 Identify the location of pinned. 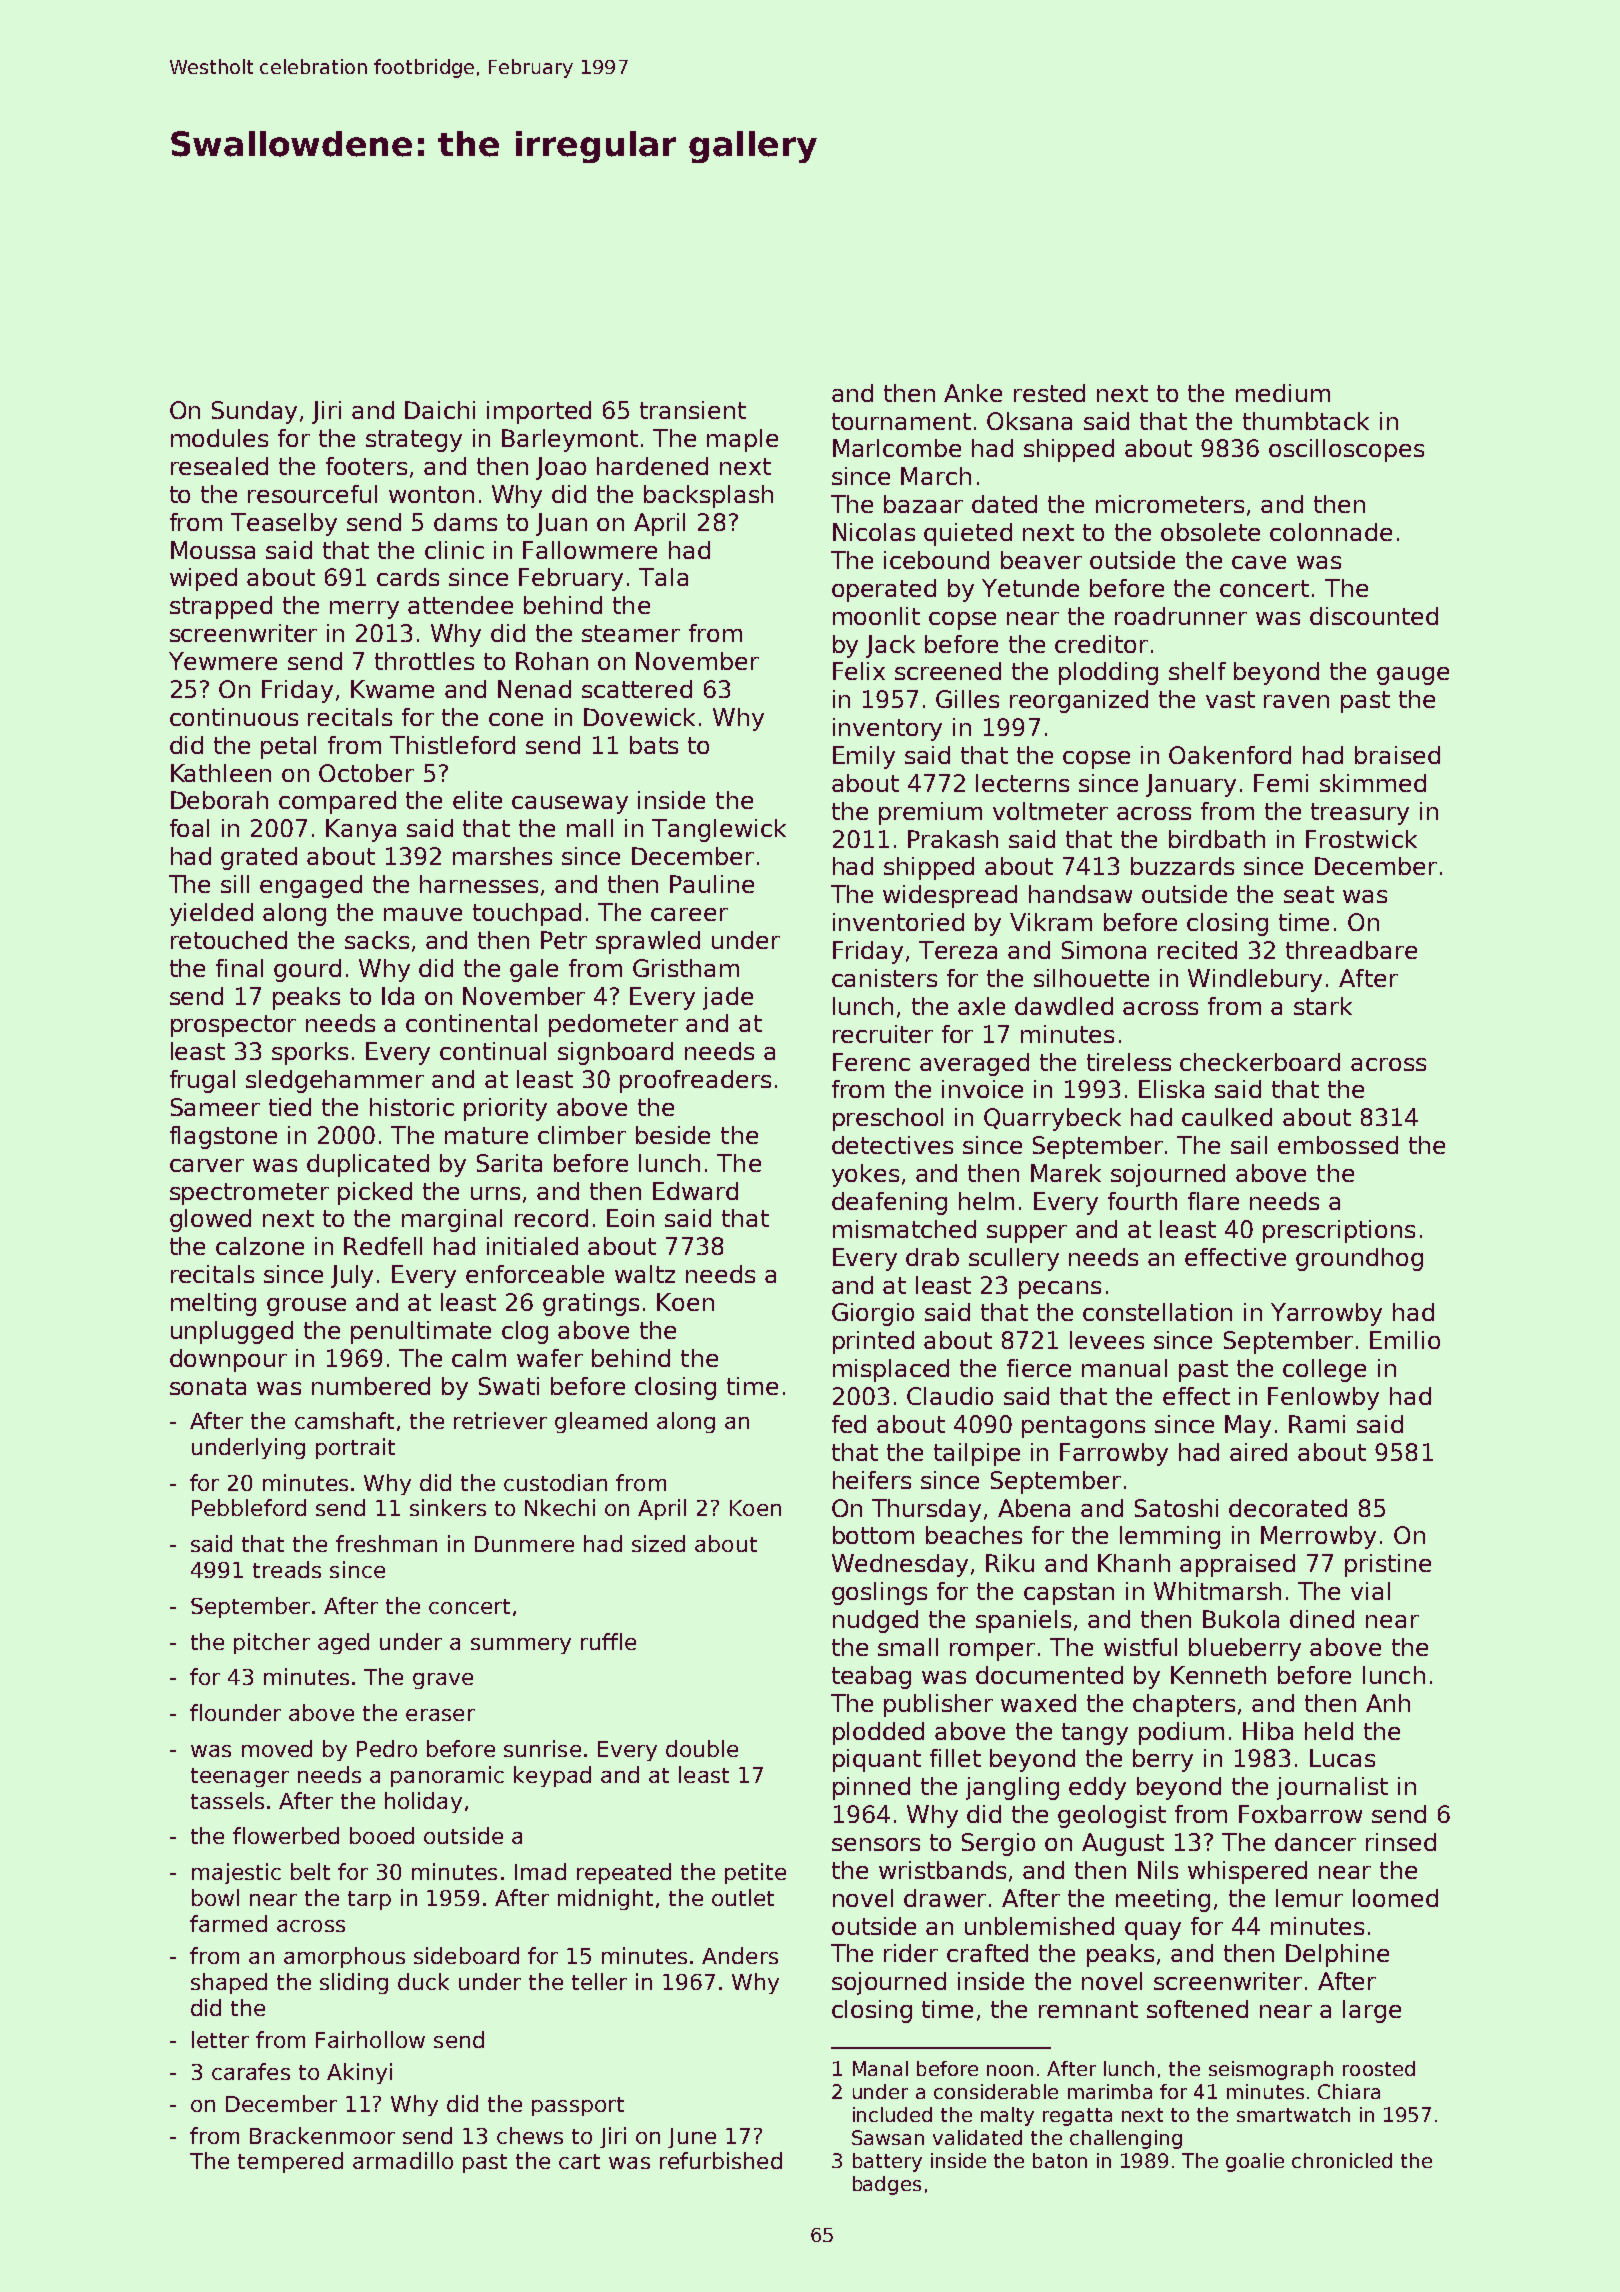
(871, 1788).
